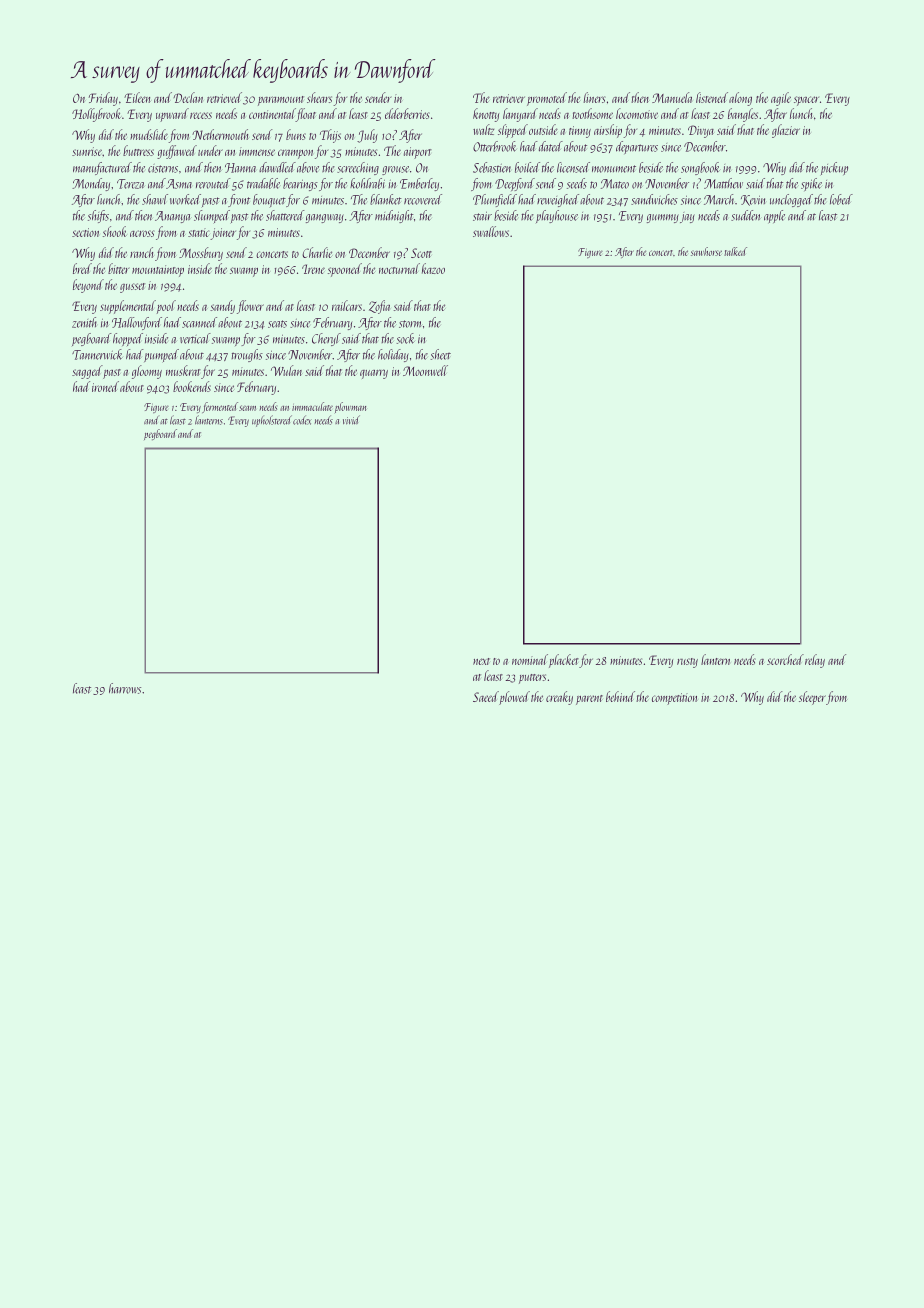  I want to click on sawhorse, so click(706, 251).
